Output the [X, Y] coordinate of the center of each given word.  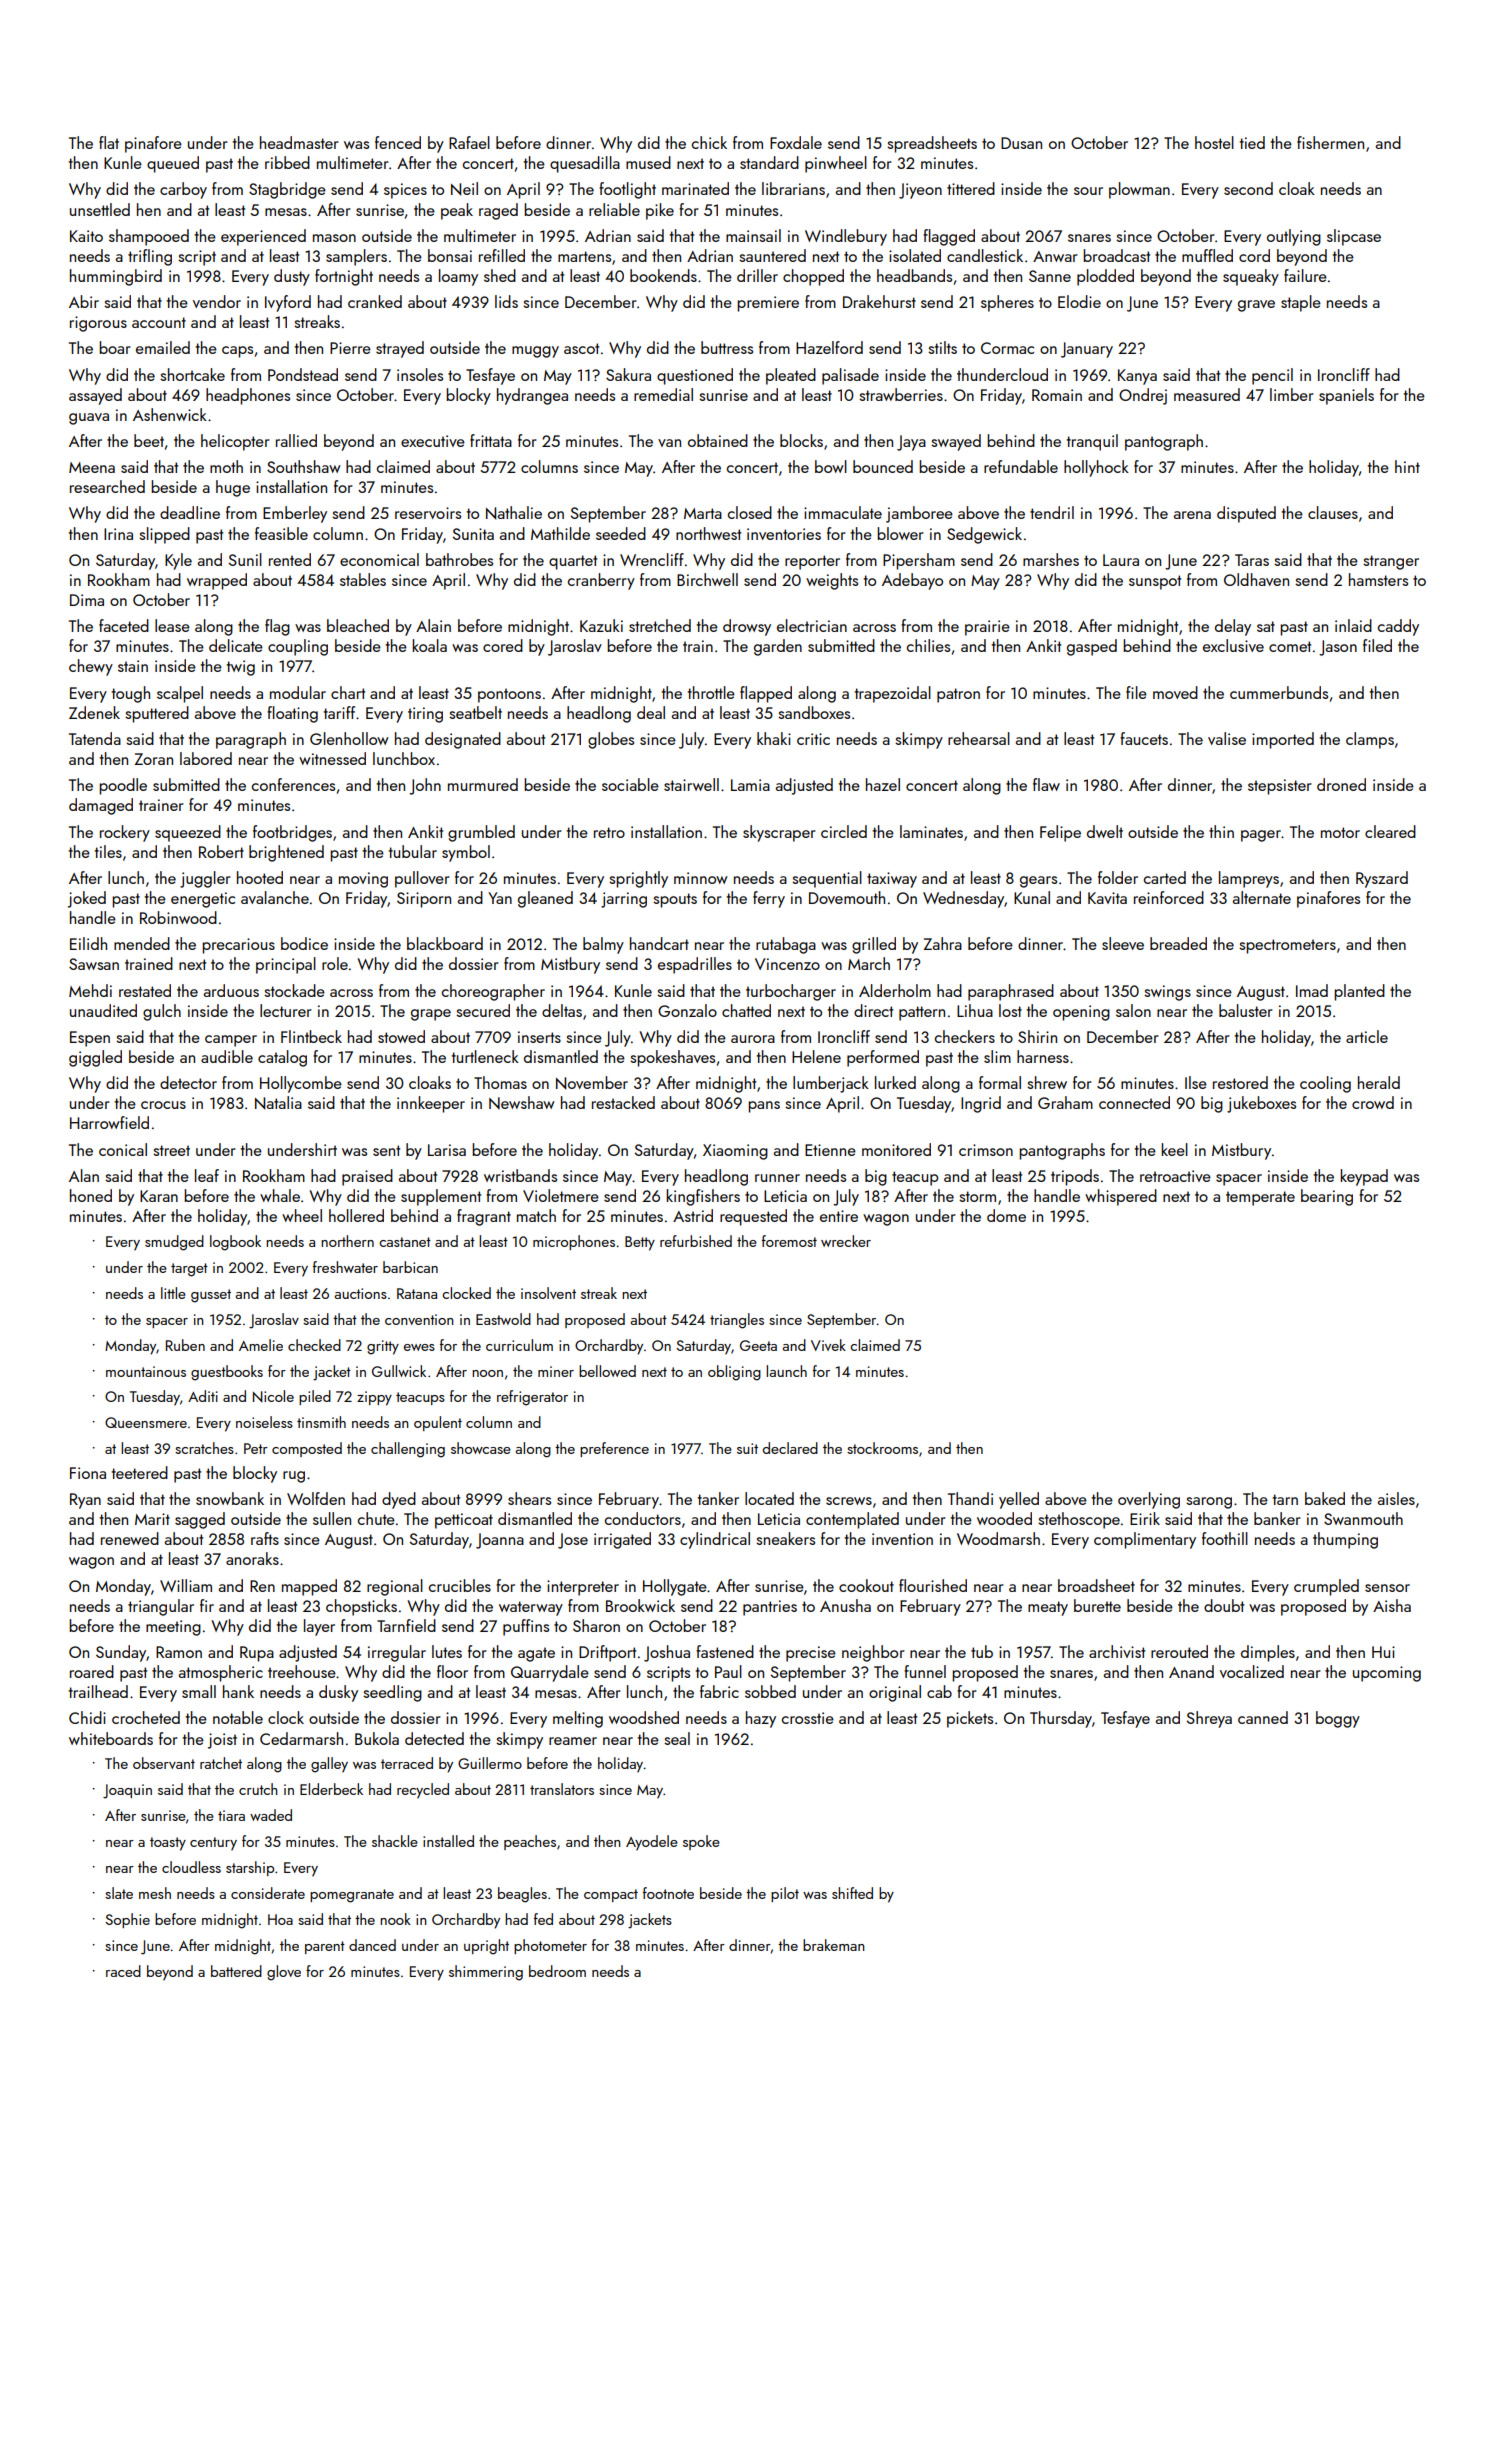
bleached [358, 625]
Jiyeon [920, 191]
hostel [1214, 142]
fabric [719, 1691]
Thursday [1061, 1719]
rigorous [98, 324]
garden [778, 647]
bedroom [557, 1971]
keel [1174, 1149]
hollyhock [1096, 468]
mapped [309, 1587]
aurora [753, 1039]
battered [236, 1971]
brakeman [834, 1945]
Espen [90, 1039]
